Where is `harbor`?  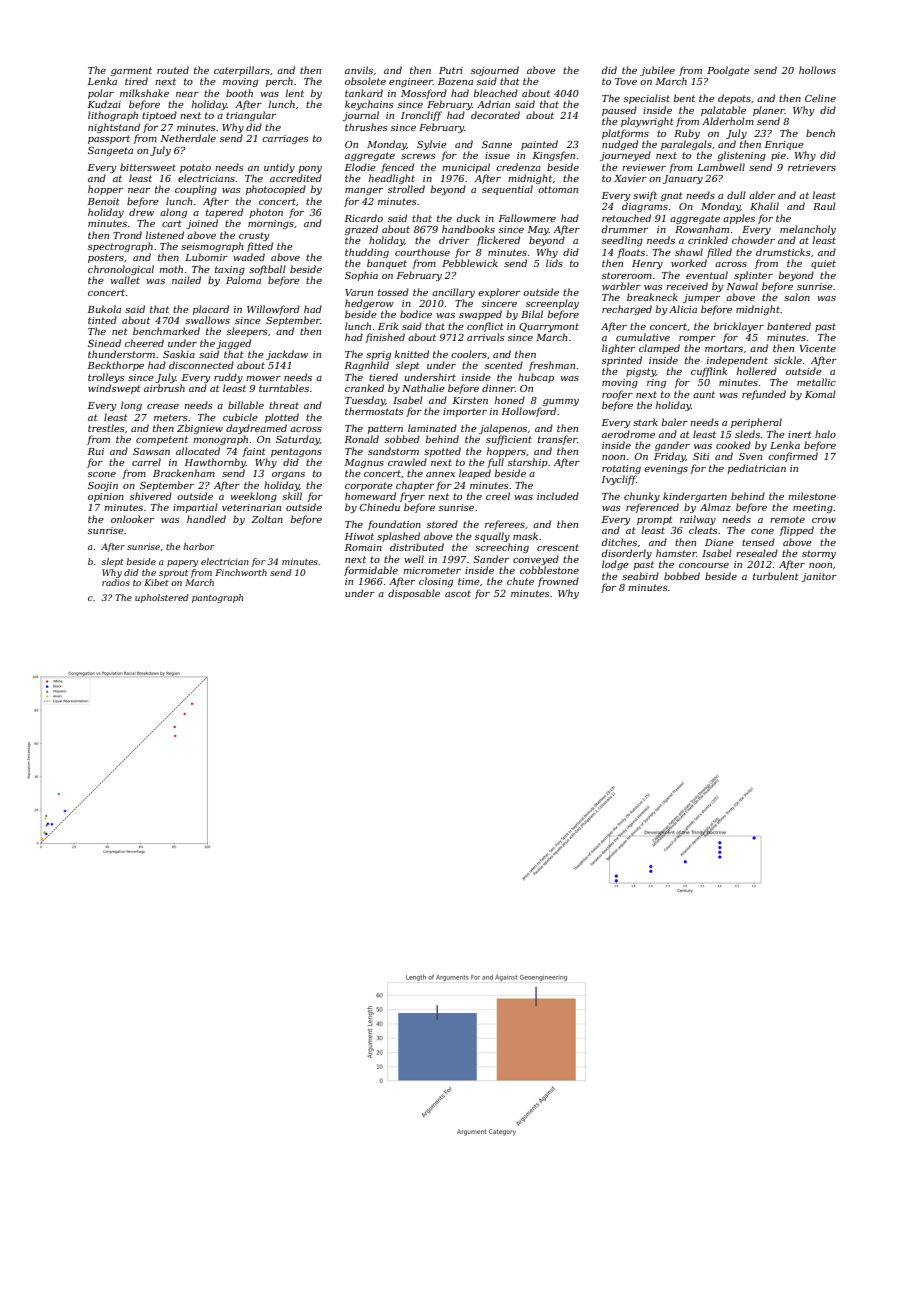
harbor is located at coordinates (199, 546).
